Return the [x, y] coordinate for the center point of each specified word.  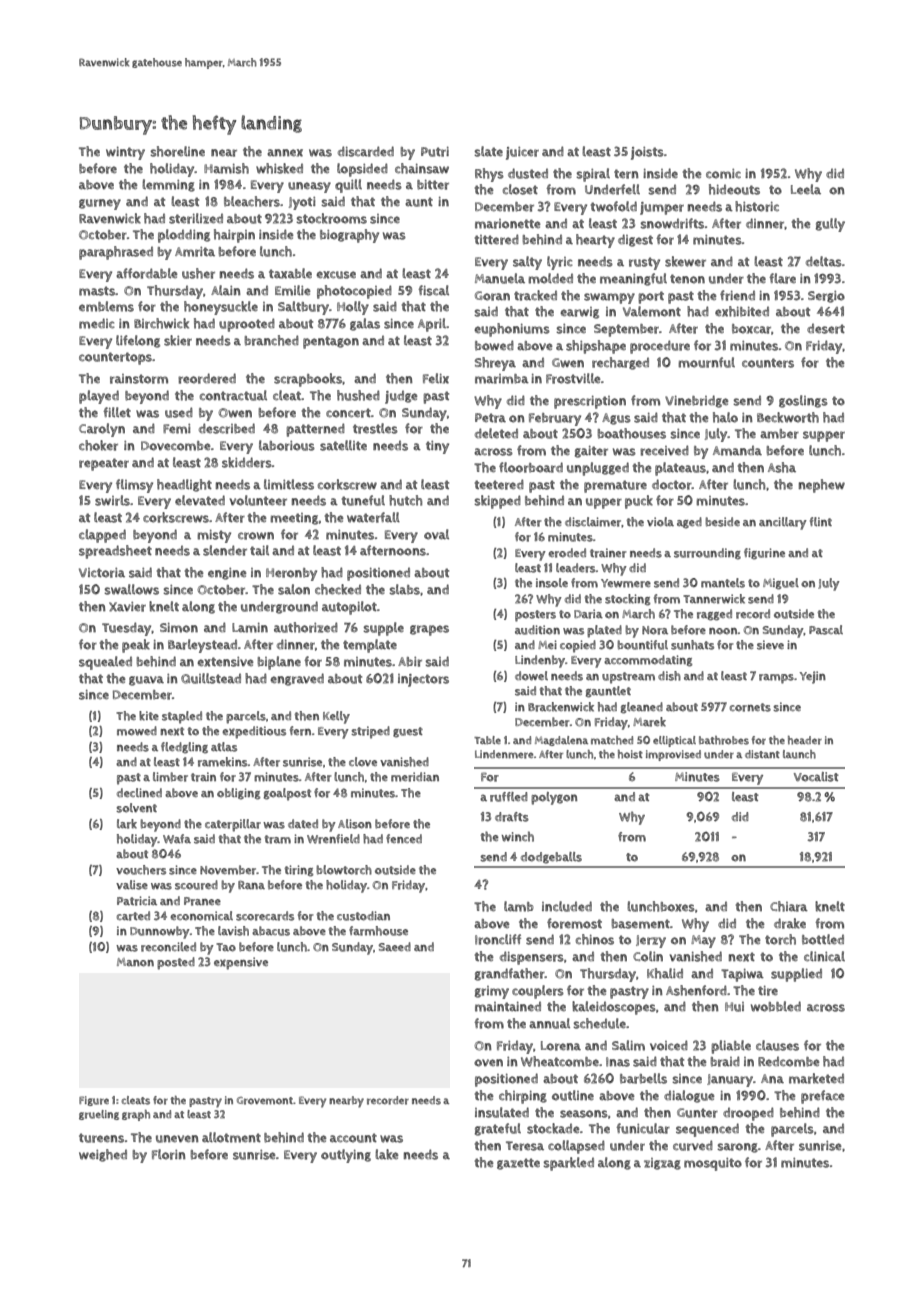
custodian [363, 916]
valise [132, 885]
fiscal [433, 290]
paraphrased [116, 253]
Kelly [336, 717]
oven [488, 1063]
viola [660, 522]
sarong [737, 1148]
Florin [169, 1154]
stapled [182, 717]
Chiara [789, 906]
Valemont [652, 311]
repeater [104, 464]
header [805, 740]
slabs [404, 589]
